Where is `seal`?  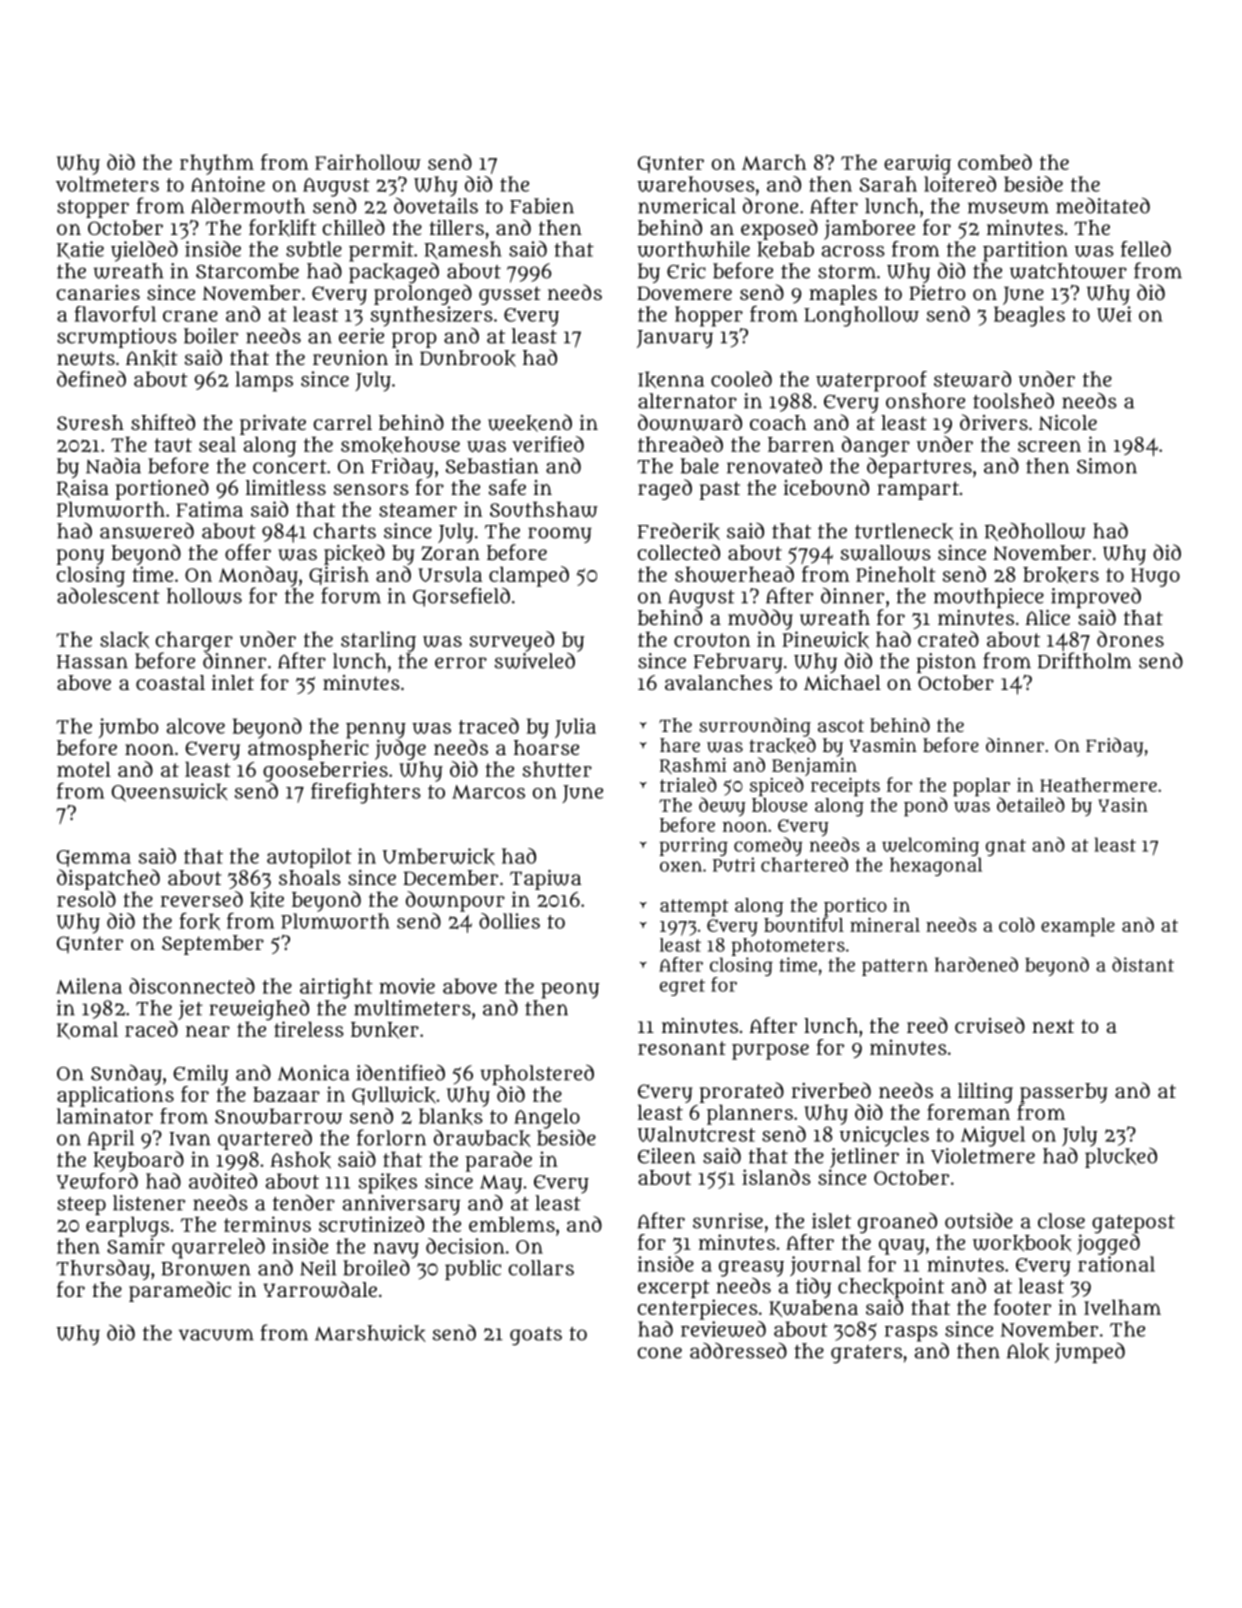 seal is located at coordinates (217, 444).
